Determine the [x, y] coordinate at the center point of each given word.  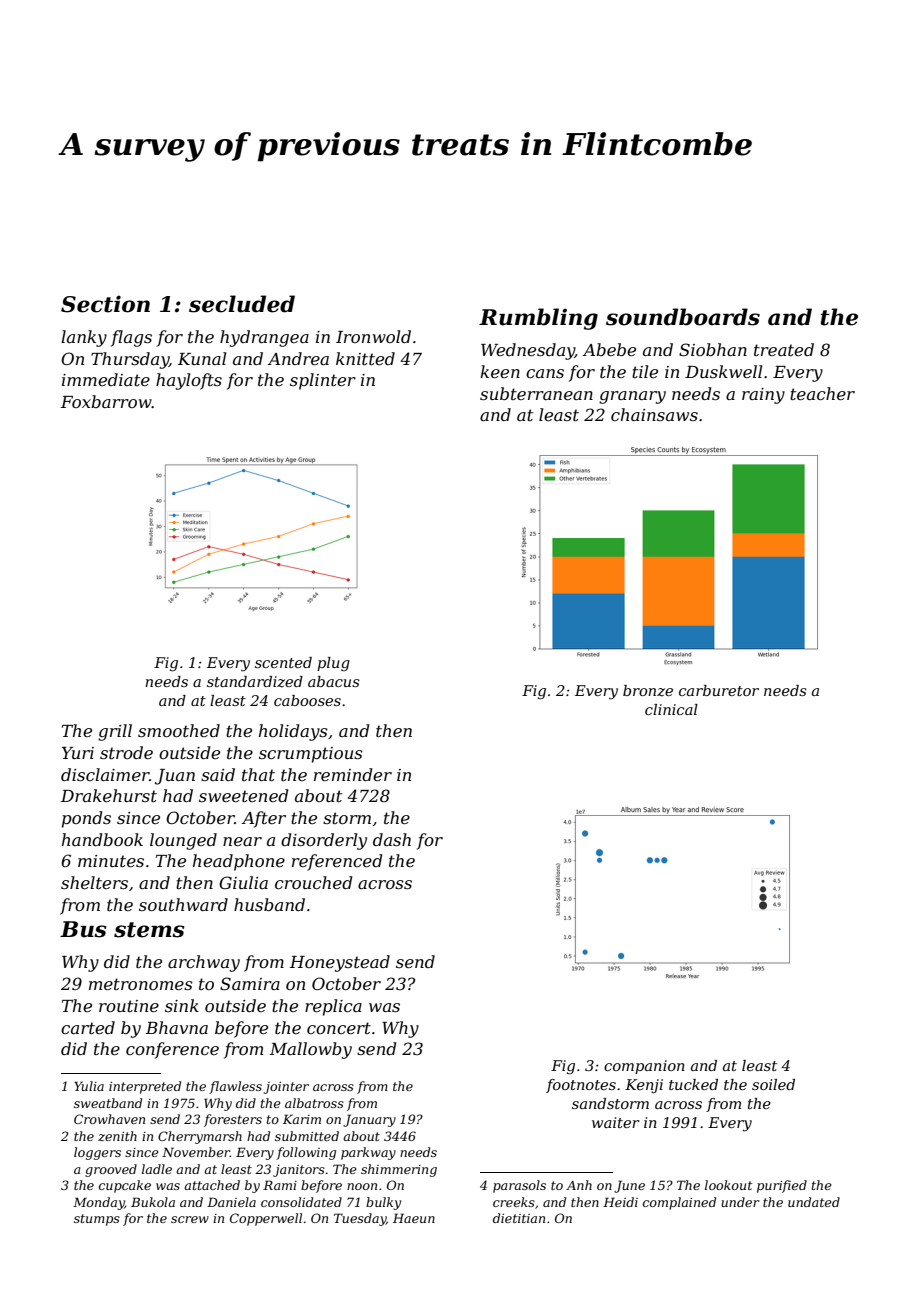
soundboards [683, 317]
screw [190, 1219]
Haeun [414, 1218]
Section [105, 304]
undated [814, 1202]
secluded [242, 304]
